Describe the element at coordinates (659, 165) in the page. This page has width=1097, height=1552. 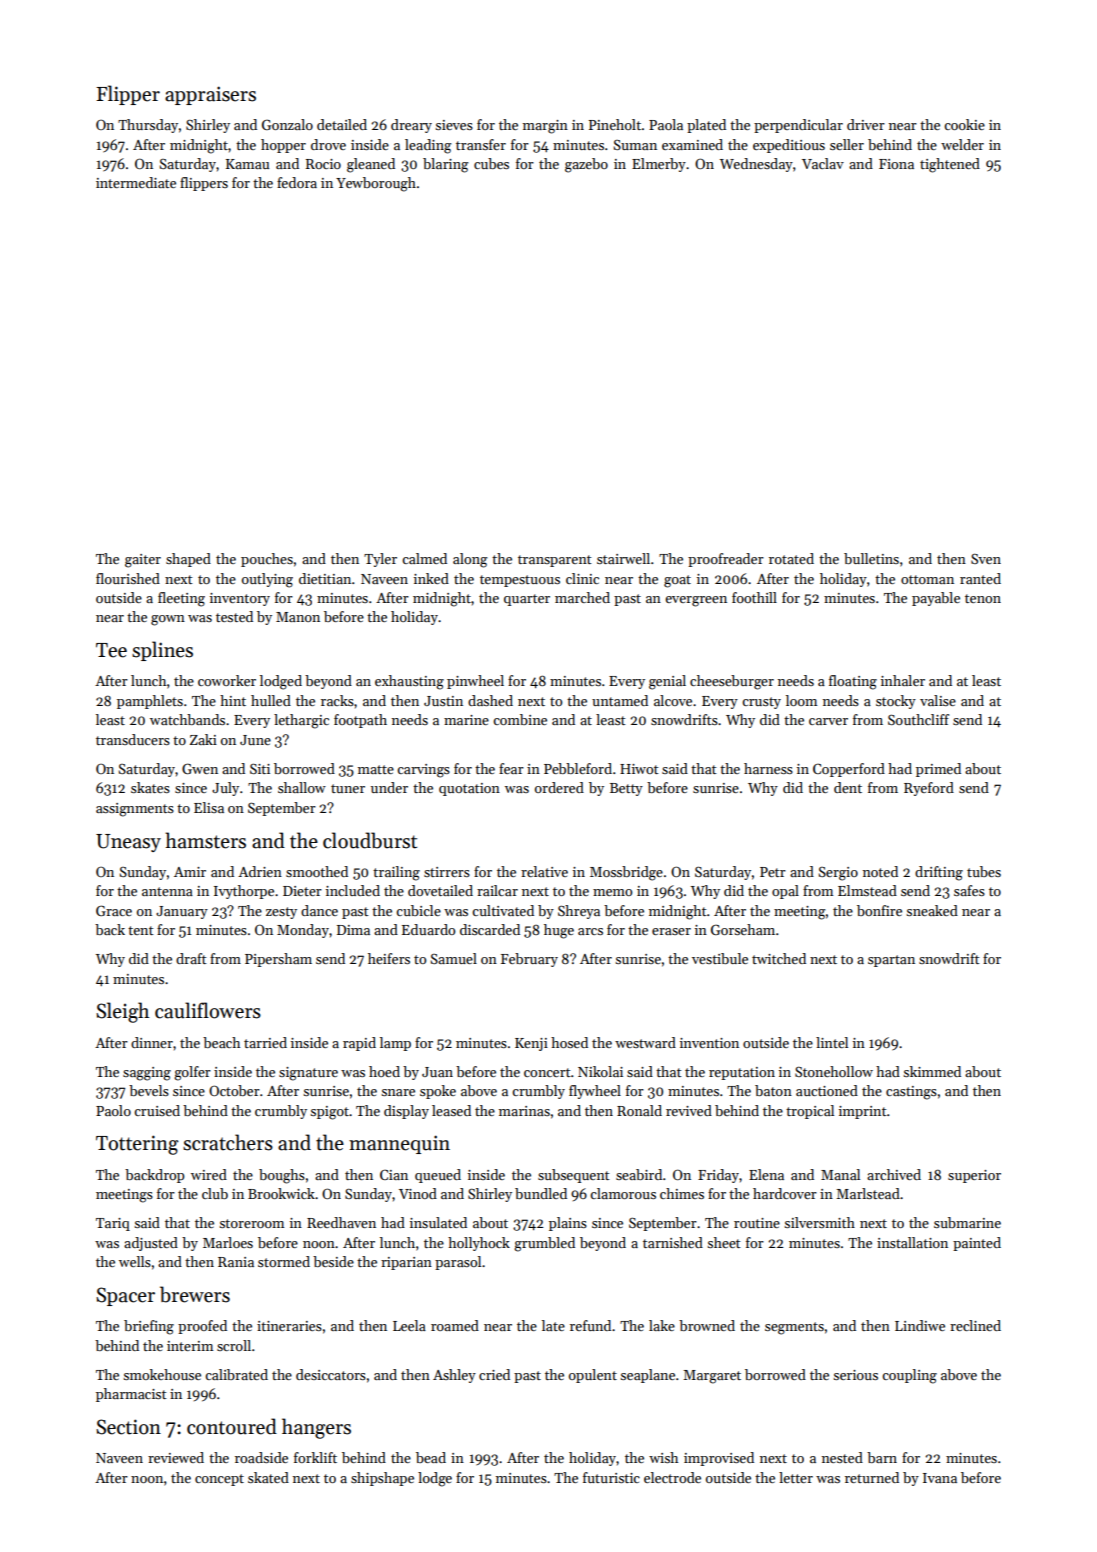
I see `Elmerby` at that location.
